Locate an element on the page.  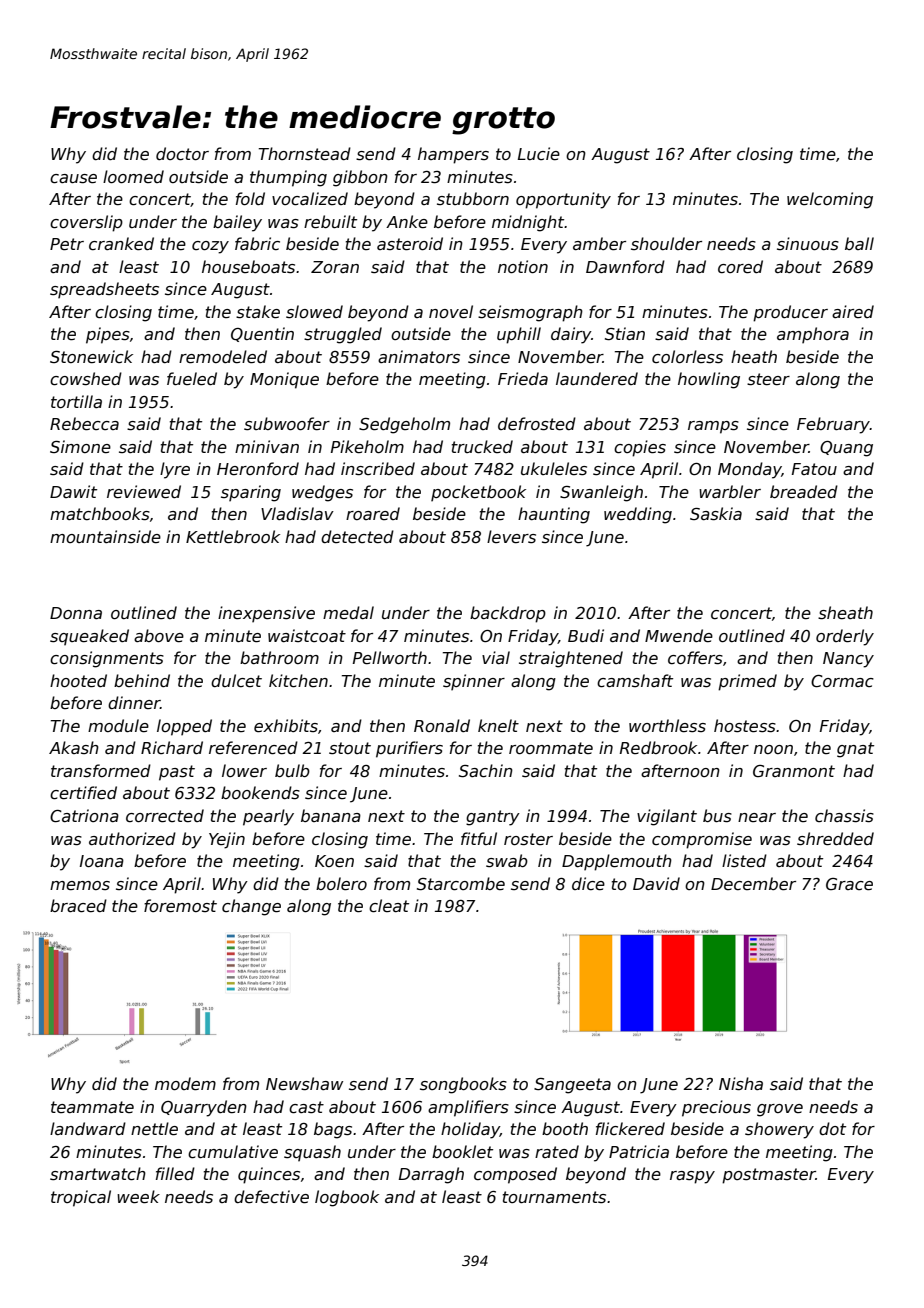
bolero is located at coordinates (341, 884).
